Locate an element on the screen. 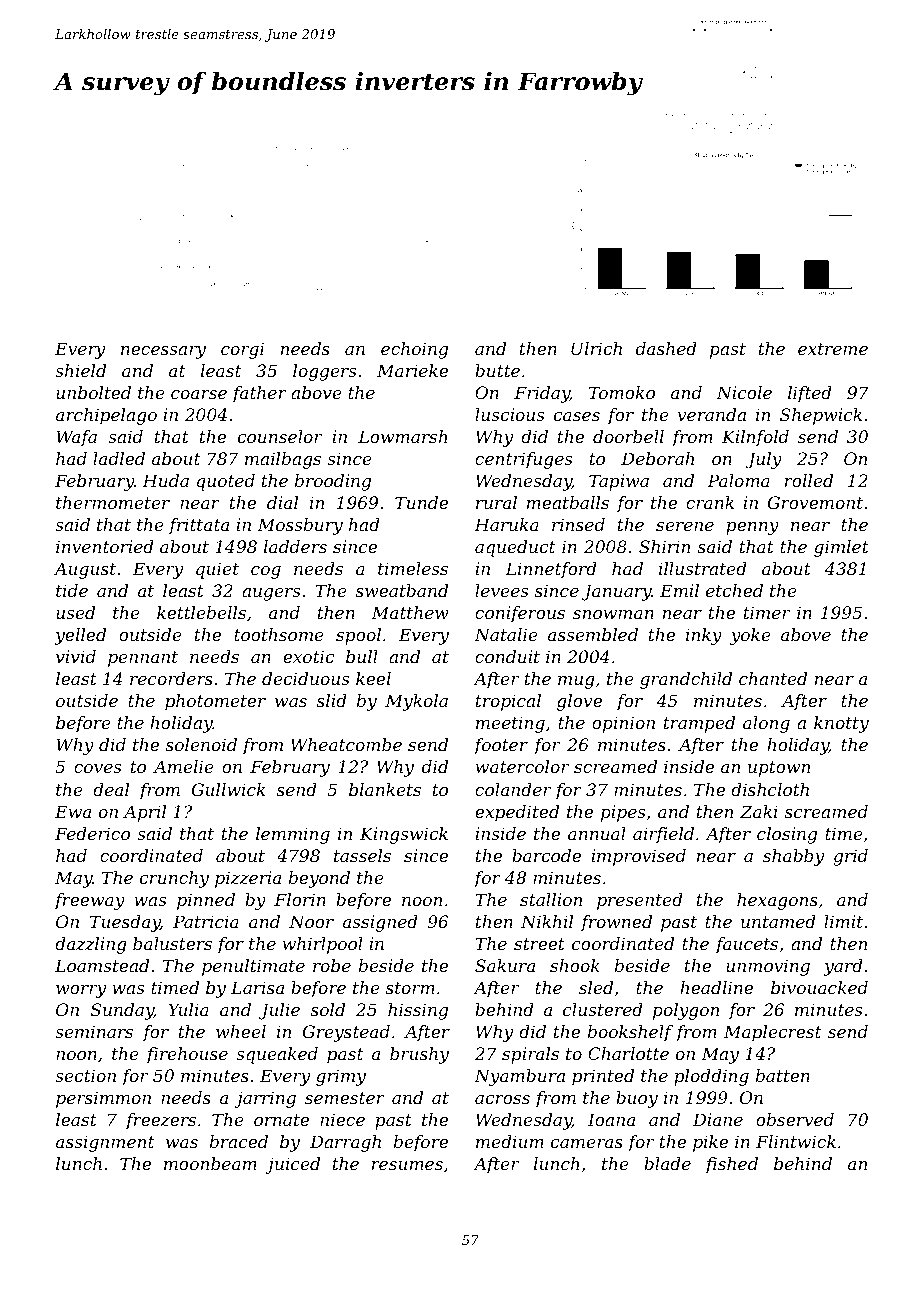 Image resolution: width=924 pixels, height=1308 pixels. coniferous is located at coordinates (520, 614).
